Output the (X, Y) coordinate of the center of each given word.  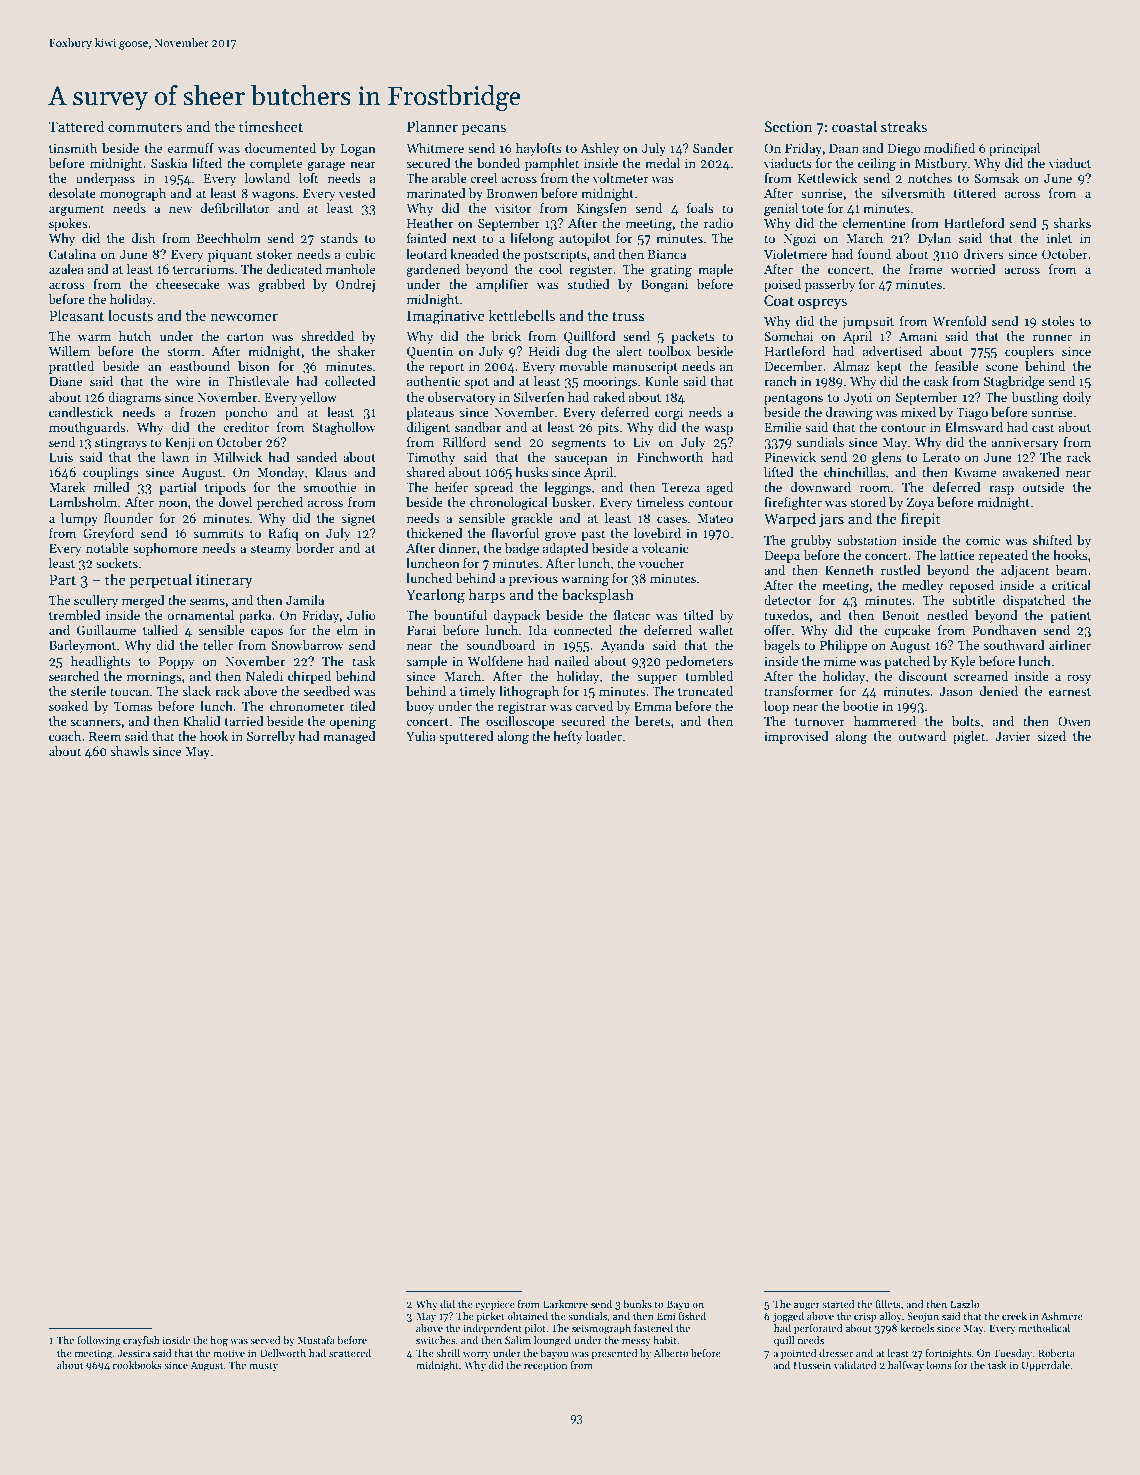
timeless (660, 502)
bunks (637, 1304)
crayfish (141, 1341)
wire (188, 381)
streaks (904, 126)
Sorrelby (271, 737)
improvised (796, 737)
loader (604, 736)
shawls (129, 751)
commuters (145, 127)
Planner (432, 126)
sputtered (466, 737)
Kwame (975, 472)
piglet (969, 737)
